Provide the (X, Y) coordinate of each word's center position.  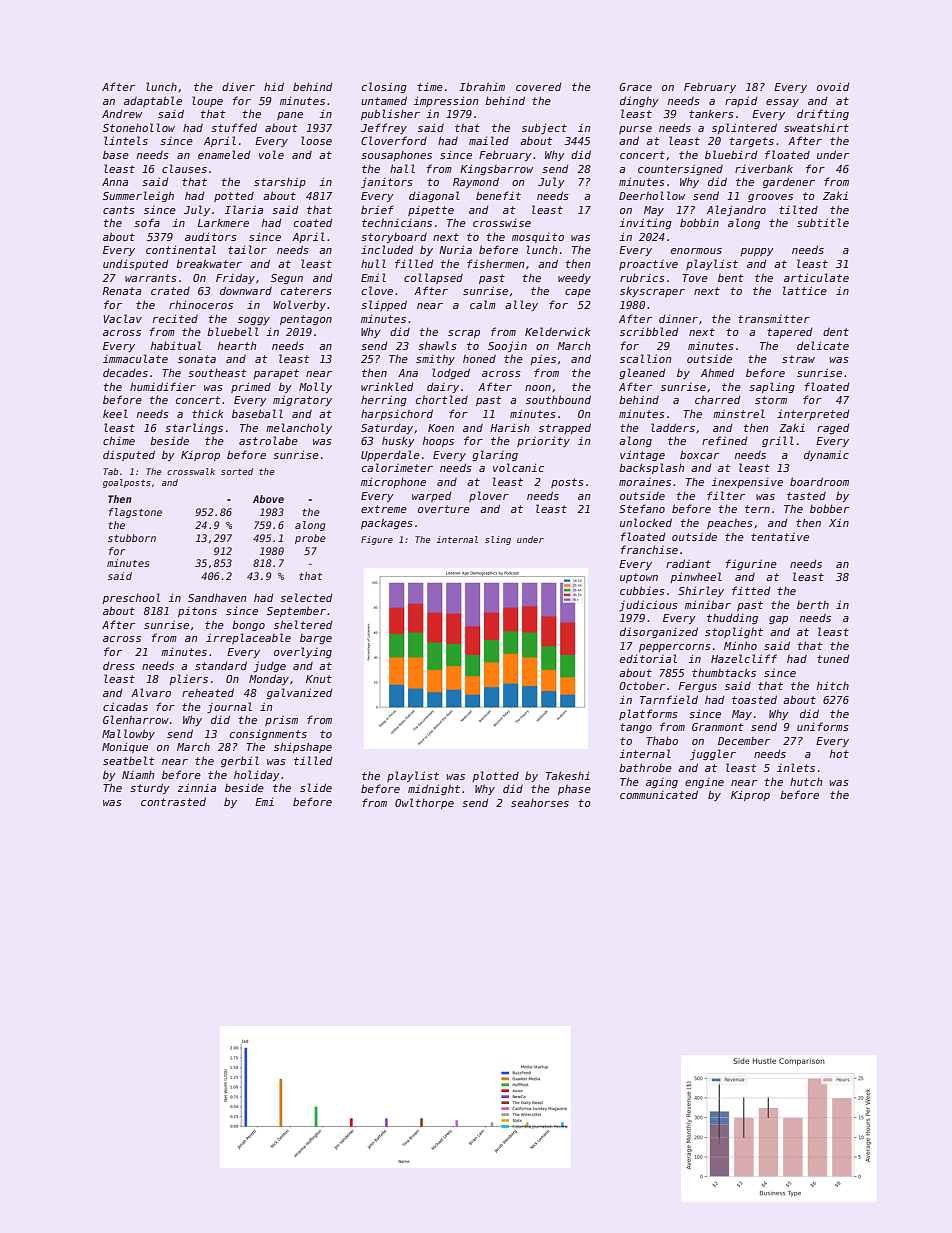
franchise (649, 549)
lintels (126, 140)
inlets (796, 767)
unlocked (646, 522)
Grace (635, 87)
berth (813, 605)
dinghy (639, 101)
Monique (125, 747)
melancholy (299, 428)
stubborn (132, 538)
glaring (495, 455)
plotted (495, 776)
